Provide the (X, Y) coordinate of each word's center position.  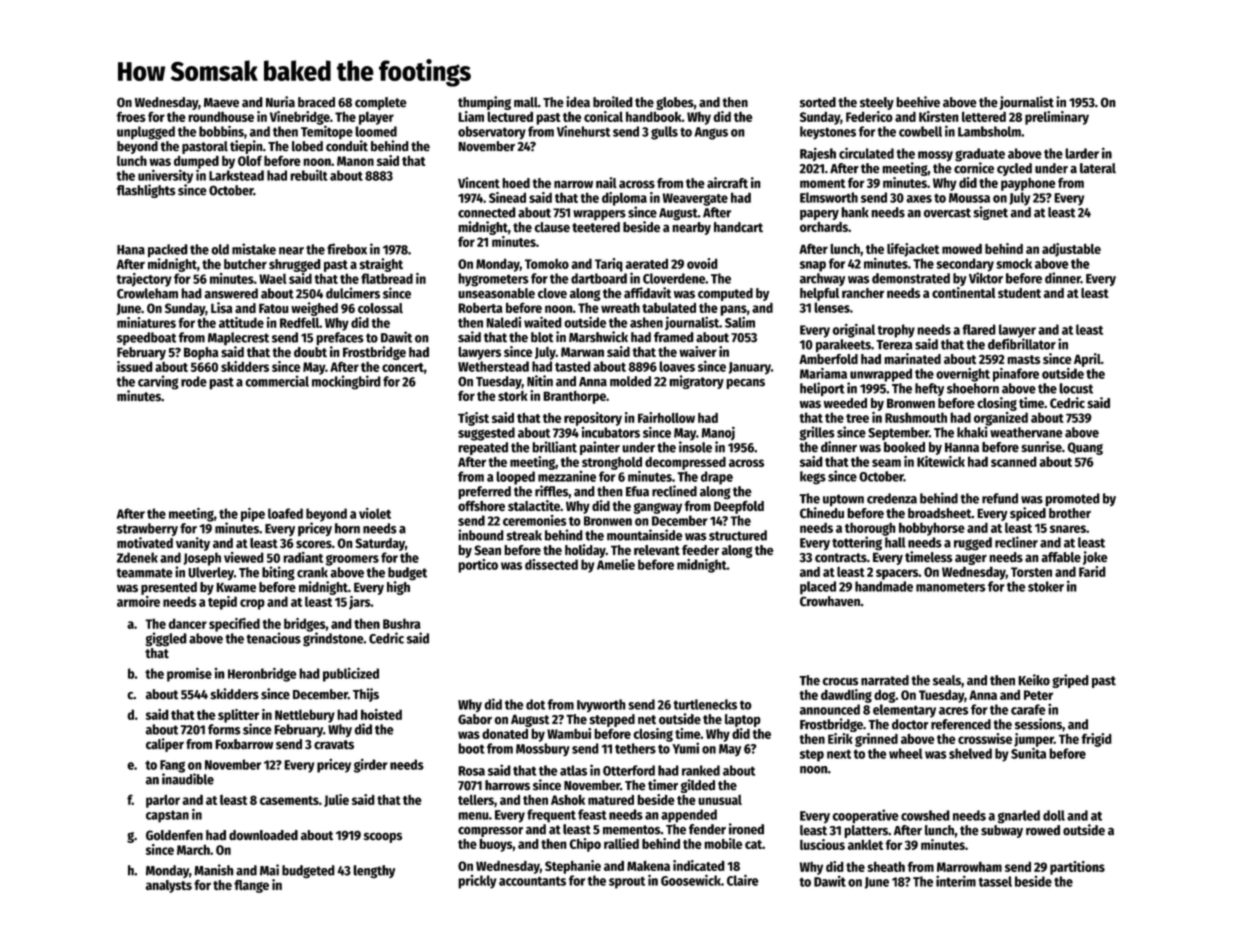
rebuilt (309, 175)
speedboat (146, 339)
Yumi (685, 748)
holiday (585, 551)
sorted (818, 102)
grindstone (333, 639)
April (1087, 360)
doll (1054, 815)
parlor (163, 801)
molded (630, 381)
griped (1070, 681)
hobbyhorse (932, 529)
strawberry (147, 529)
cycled (1014, 169)
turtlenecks (705, 704)
